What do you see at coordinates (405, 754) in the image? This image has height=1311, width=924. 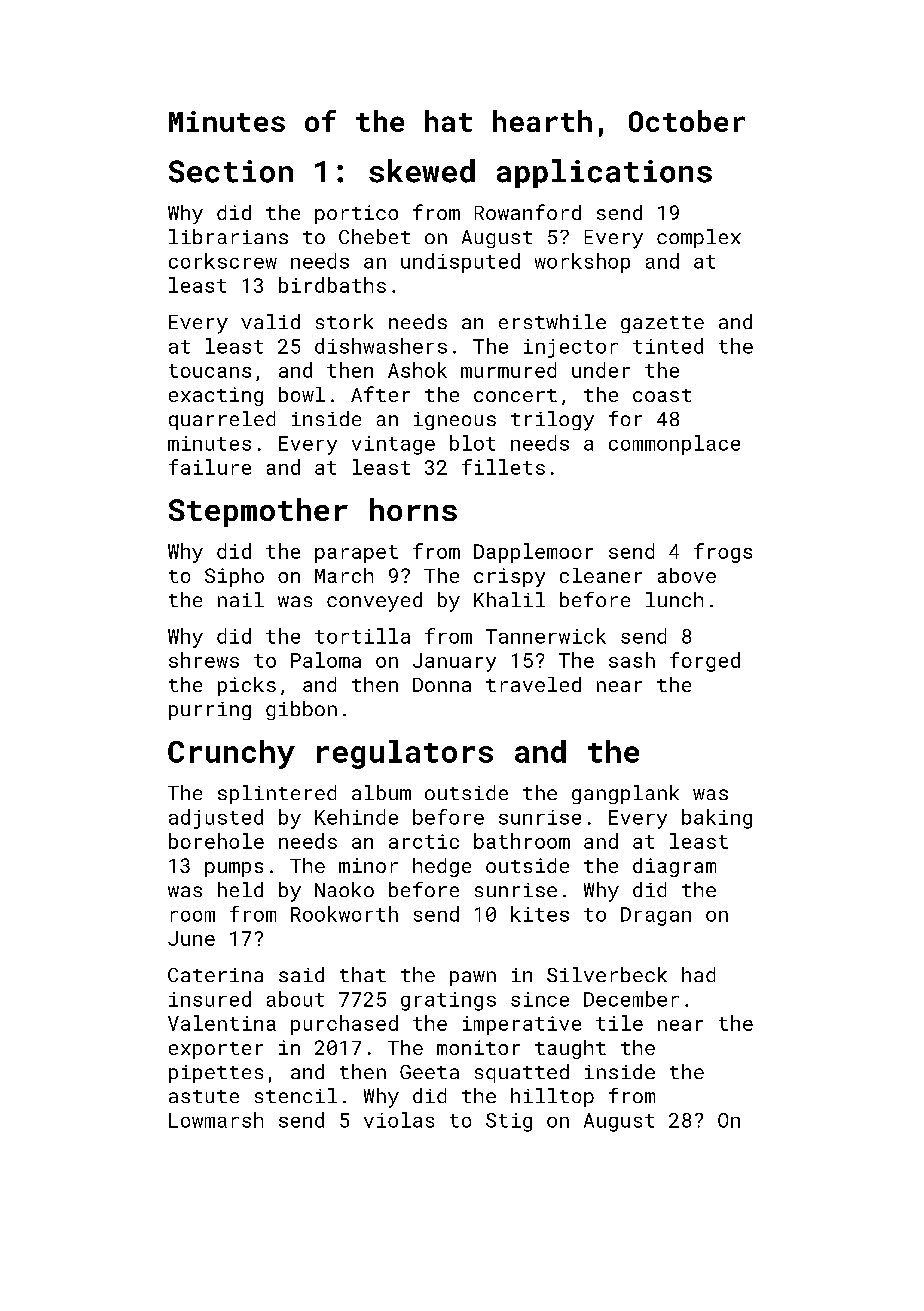 I see `regulators` at bounding box center [405, 754].
